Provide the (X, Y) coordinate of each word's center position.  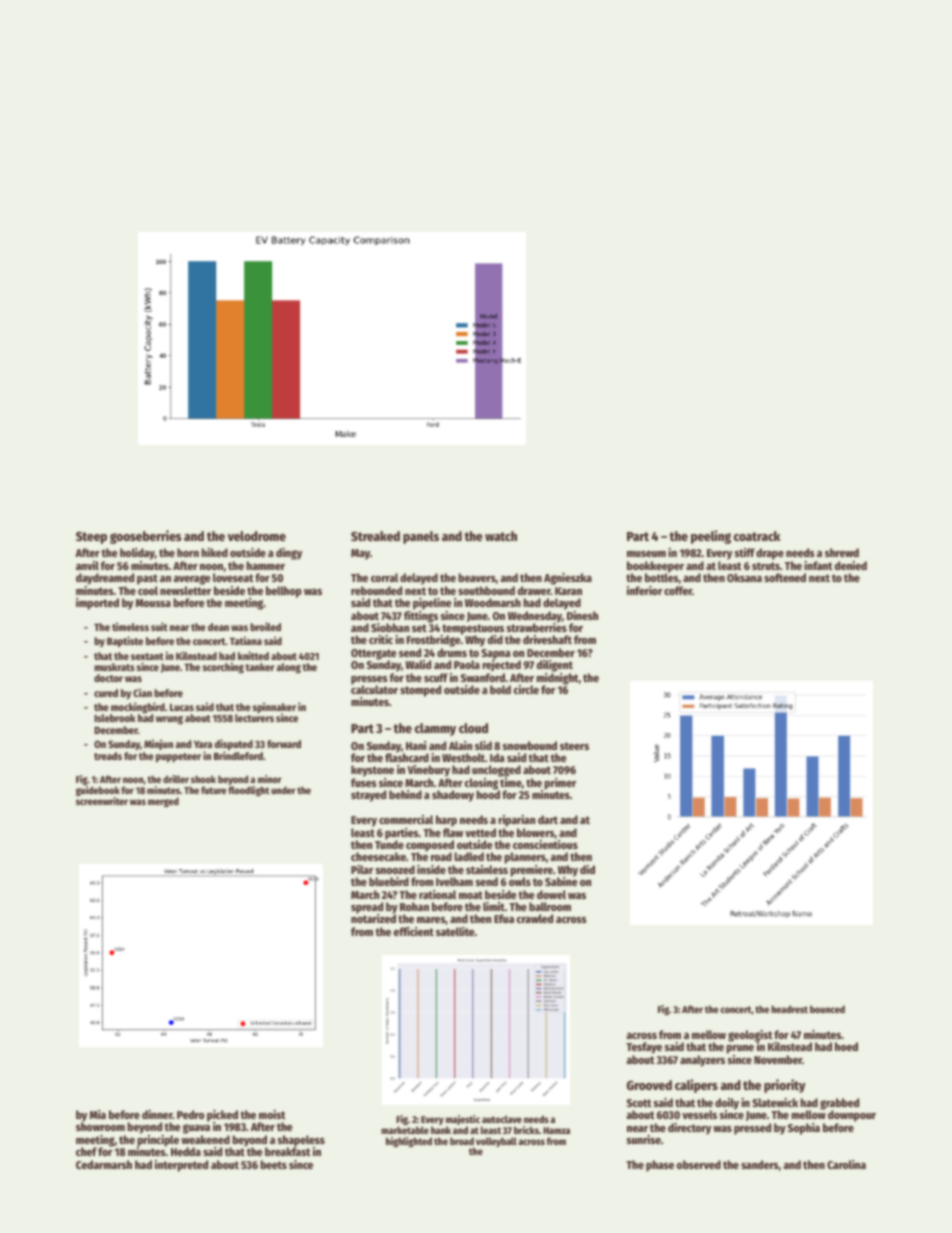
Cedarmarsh (104, 1164)
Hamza (556, 1130)
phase (660, 1166)
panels (421, 537)
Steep (91, 538)
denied (851, 565)
